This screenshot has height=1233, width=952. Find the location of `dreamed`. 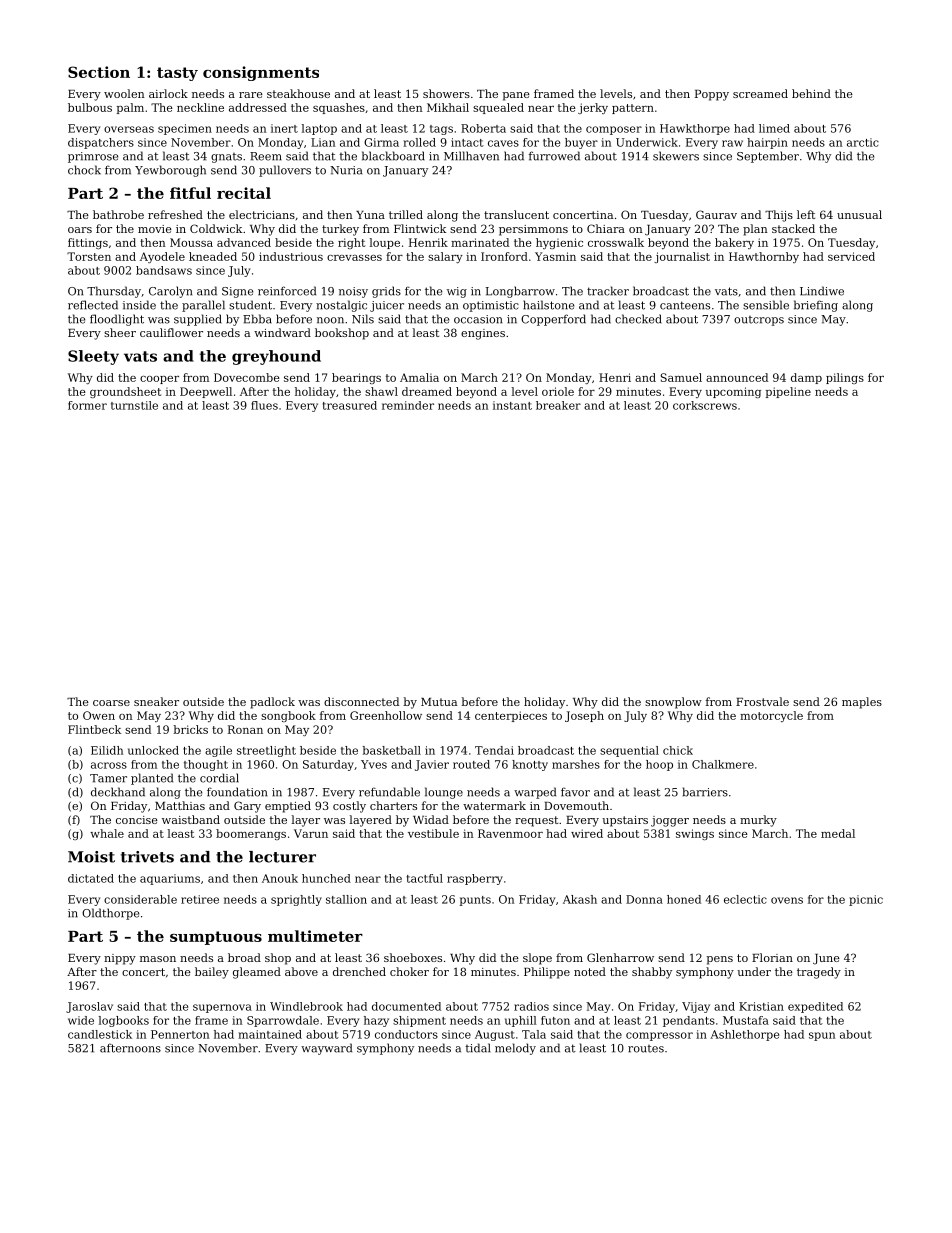

dreamed is located at coordinates (427, 391).
